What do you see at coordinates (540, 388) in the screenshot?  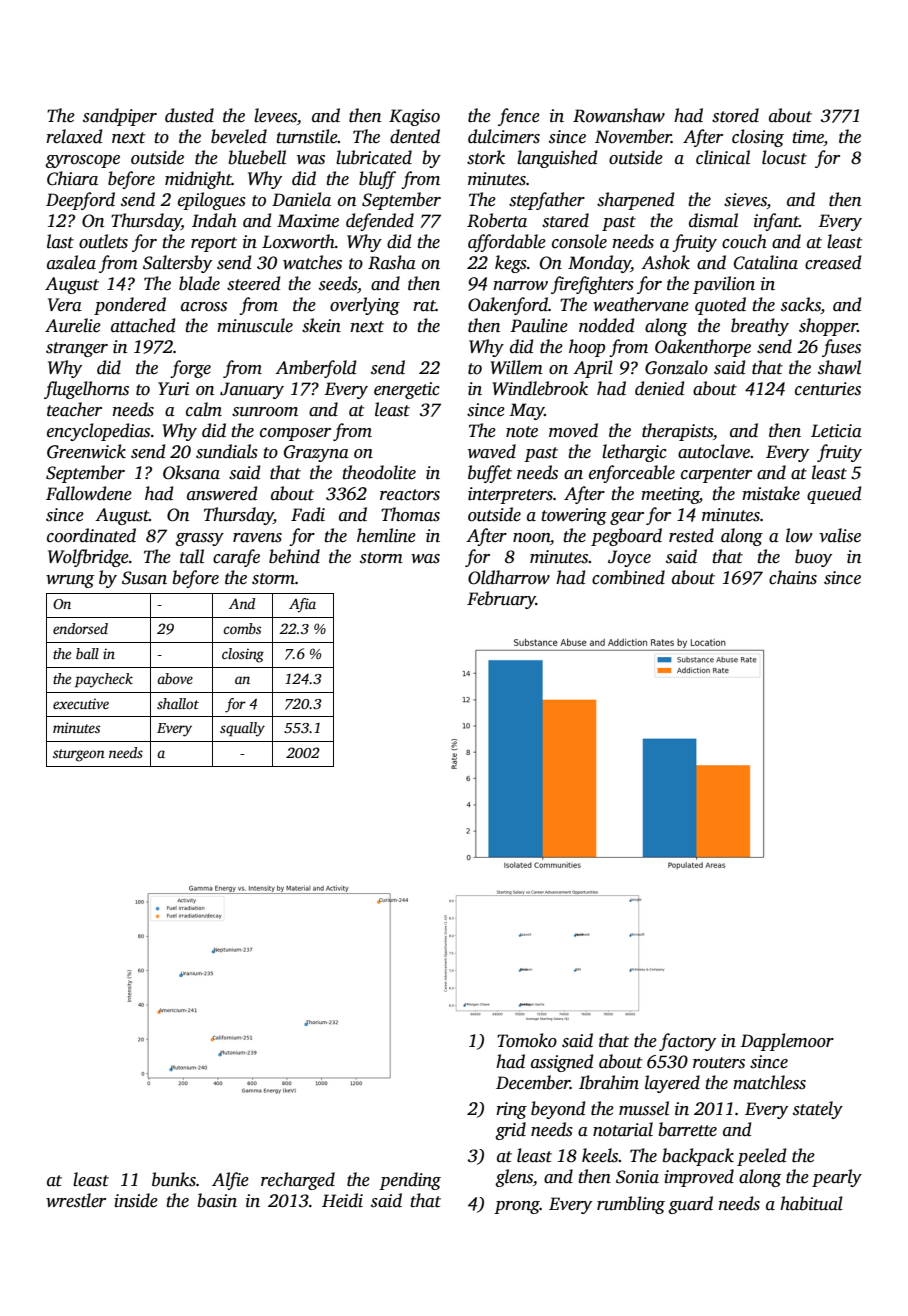 I see `Windlebrook` at bounding box center [540, 388].
